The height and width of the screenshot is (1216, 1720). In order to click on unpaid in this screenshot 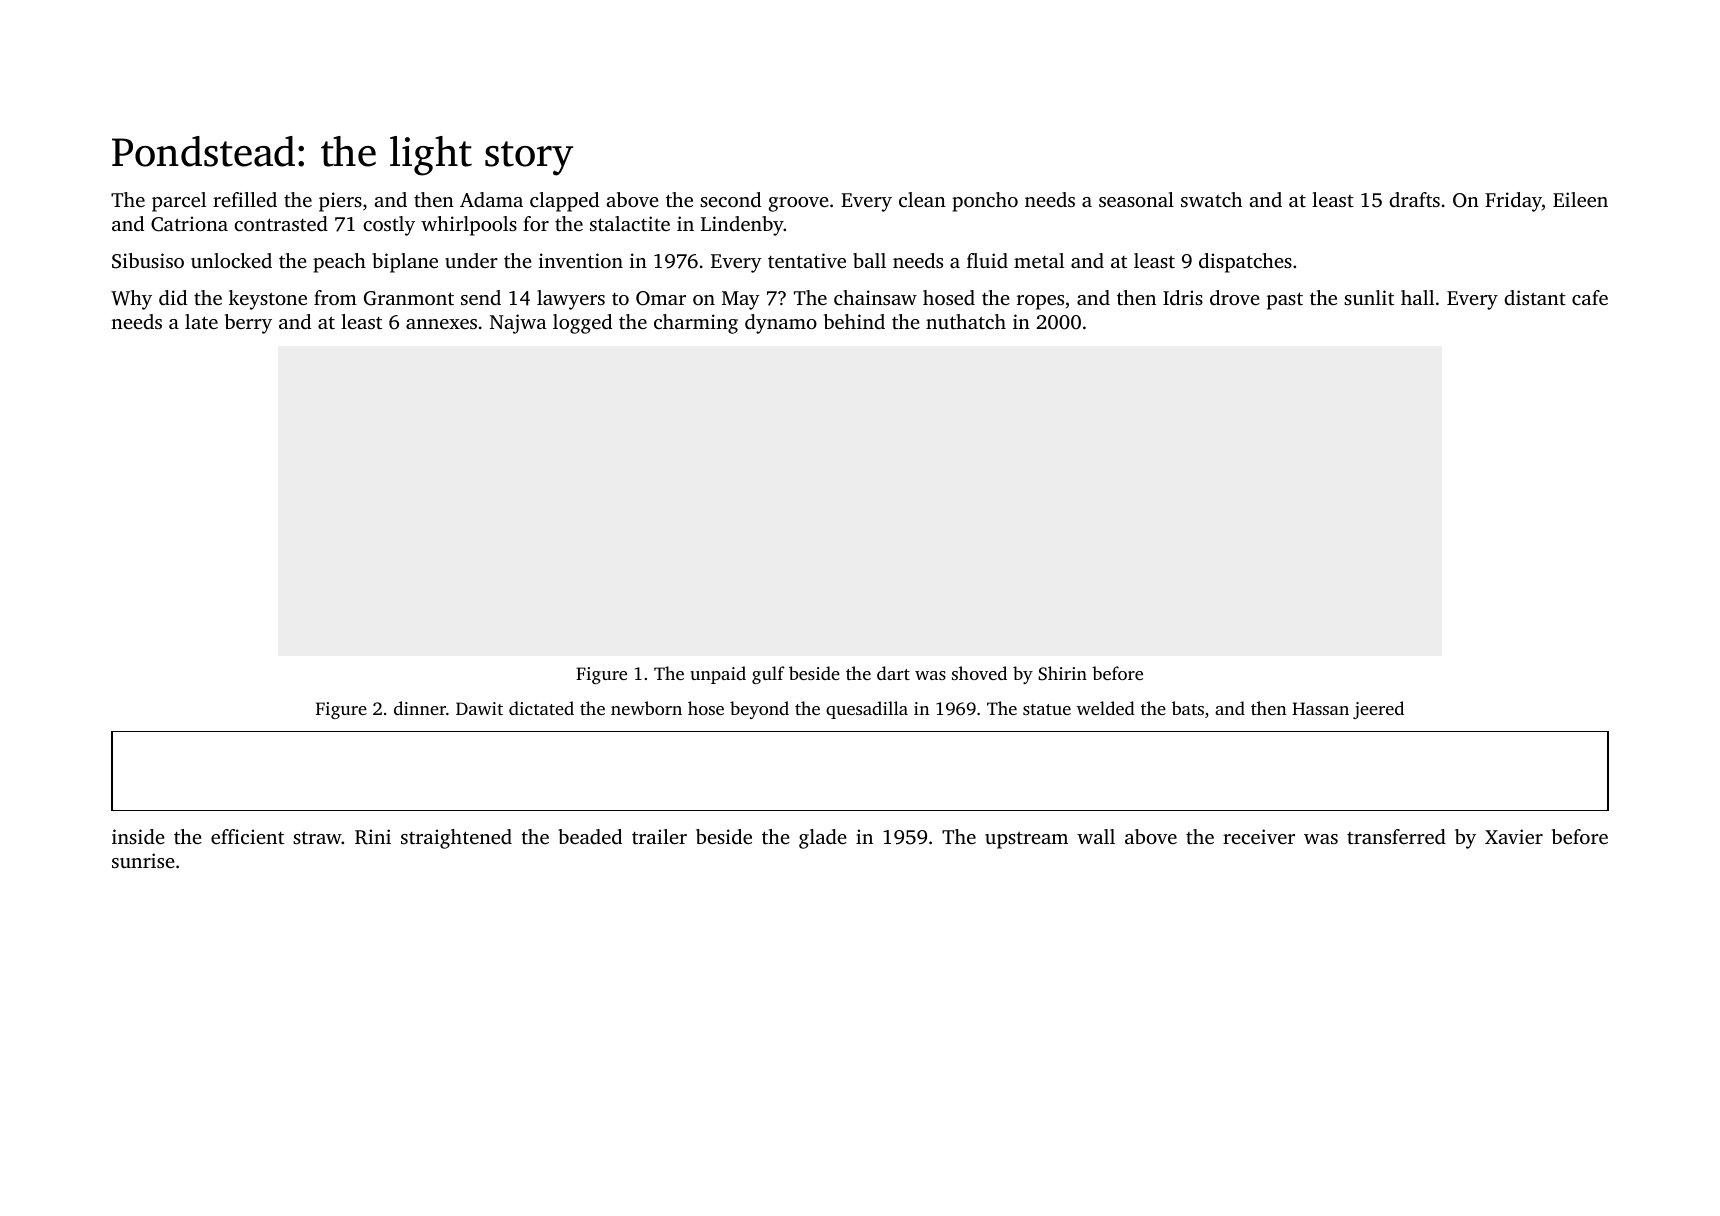, I will do `click(718, 675)`.
